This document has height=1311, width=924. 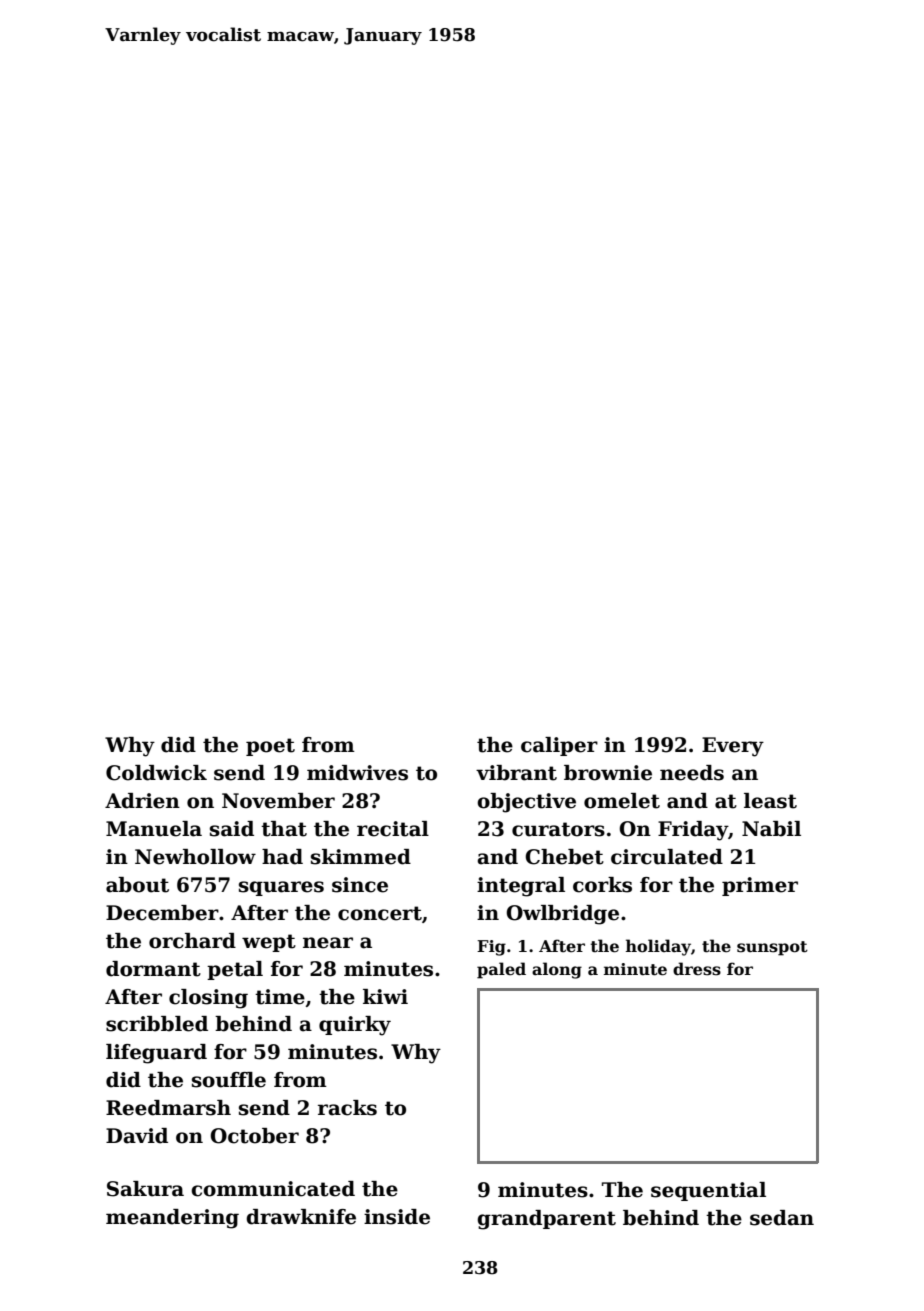 I want to click on midwives, so click(x=357, y=773).
